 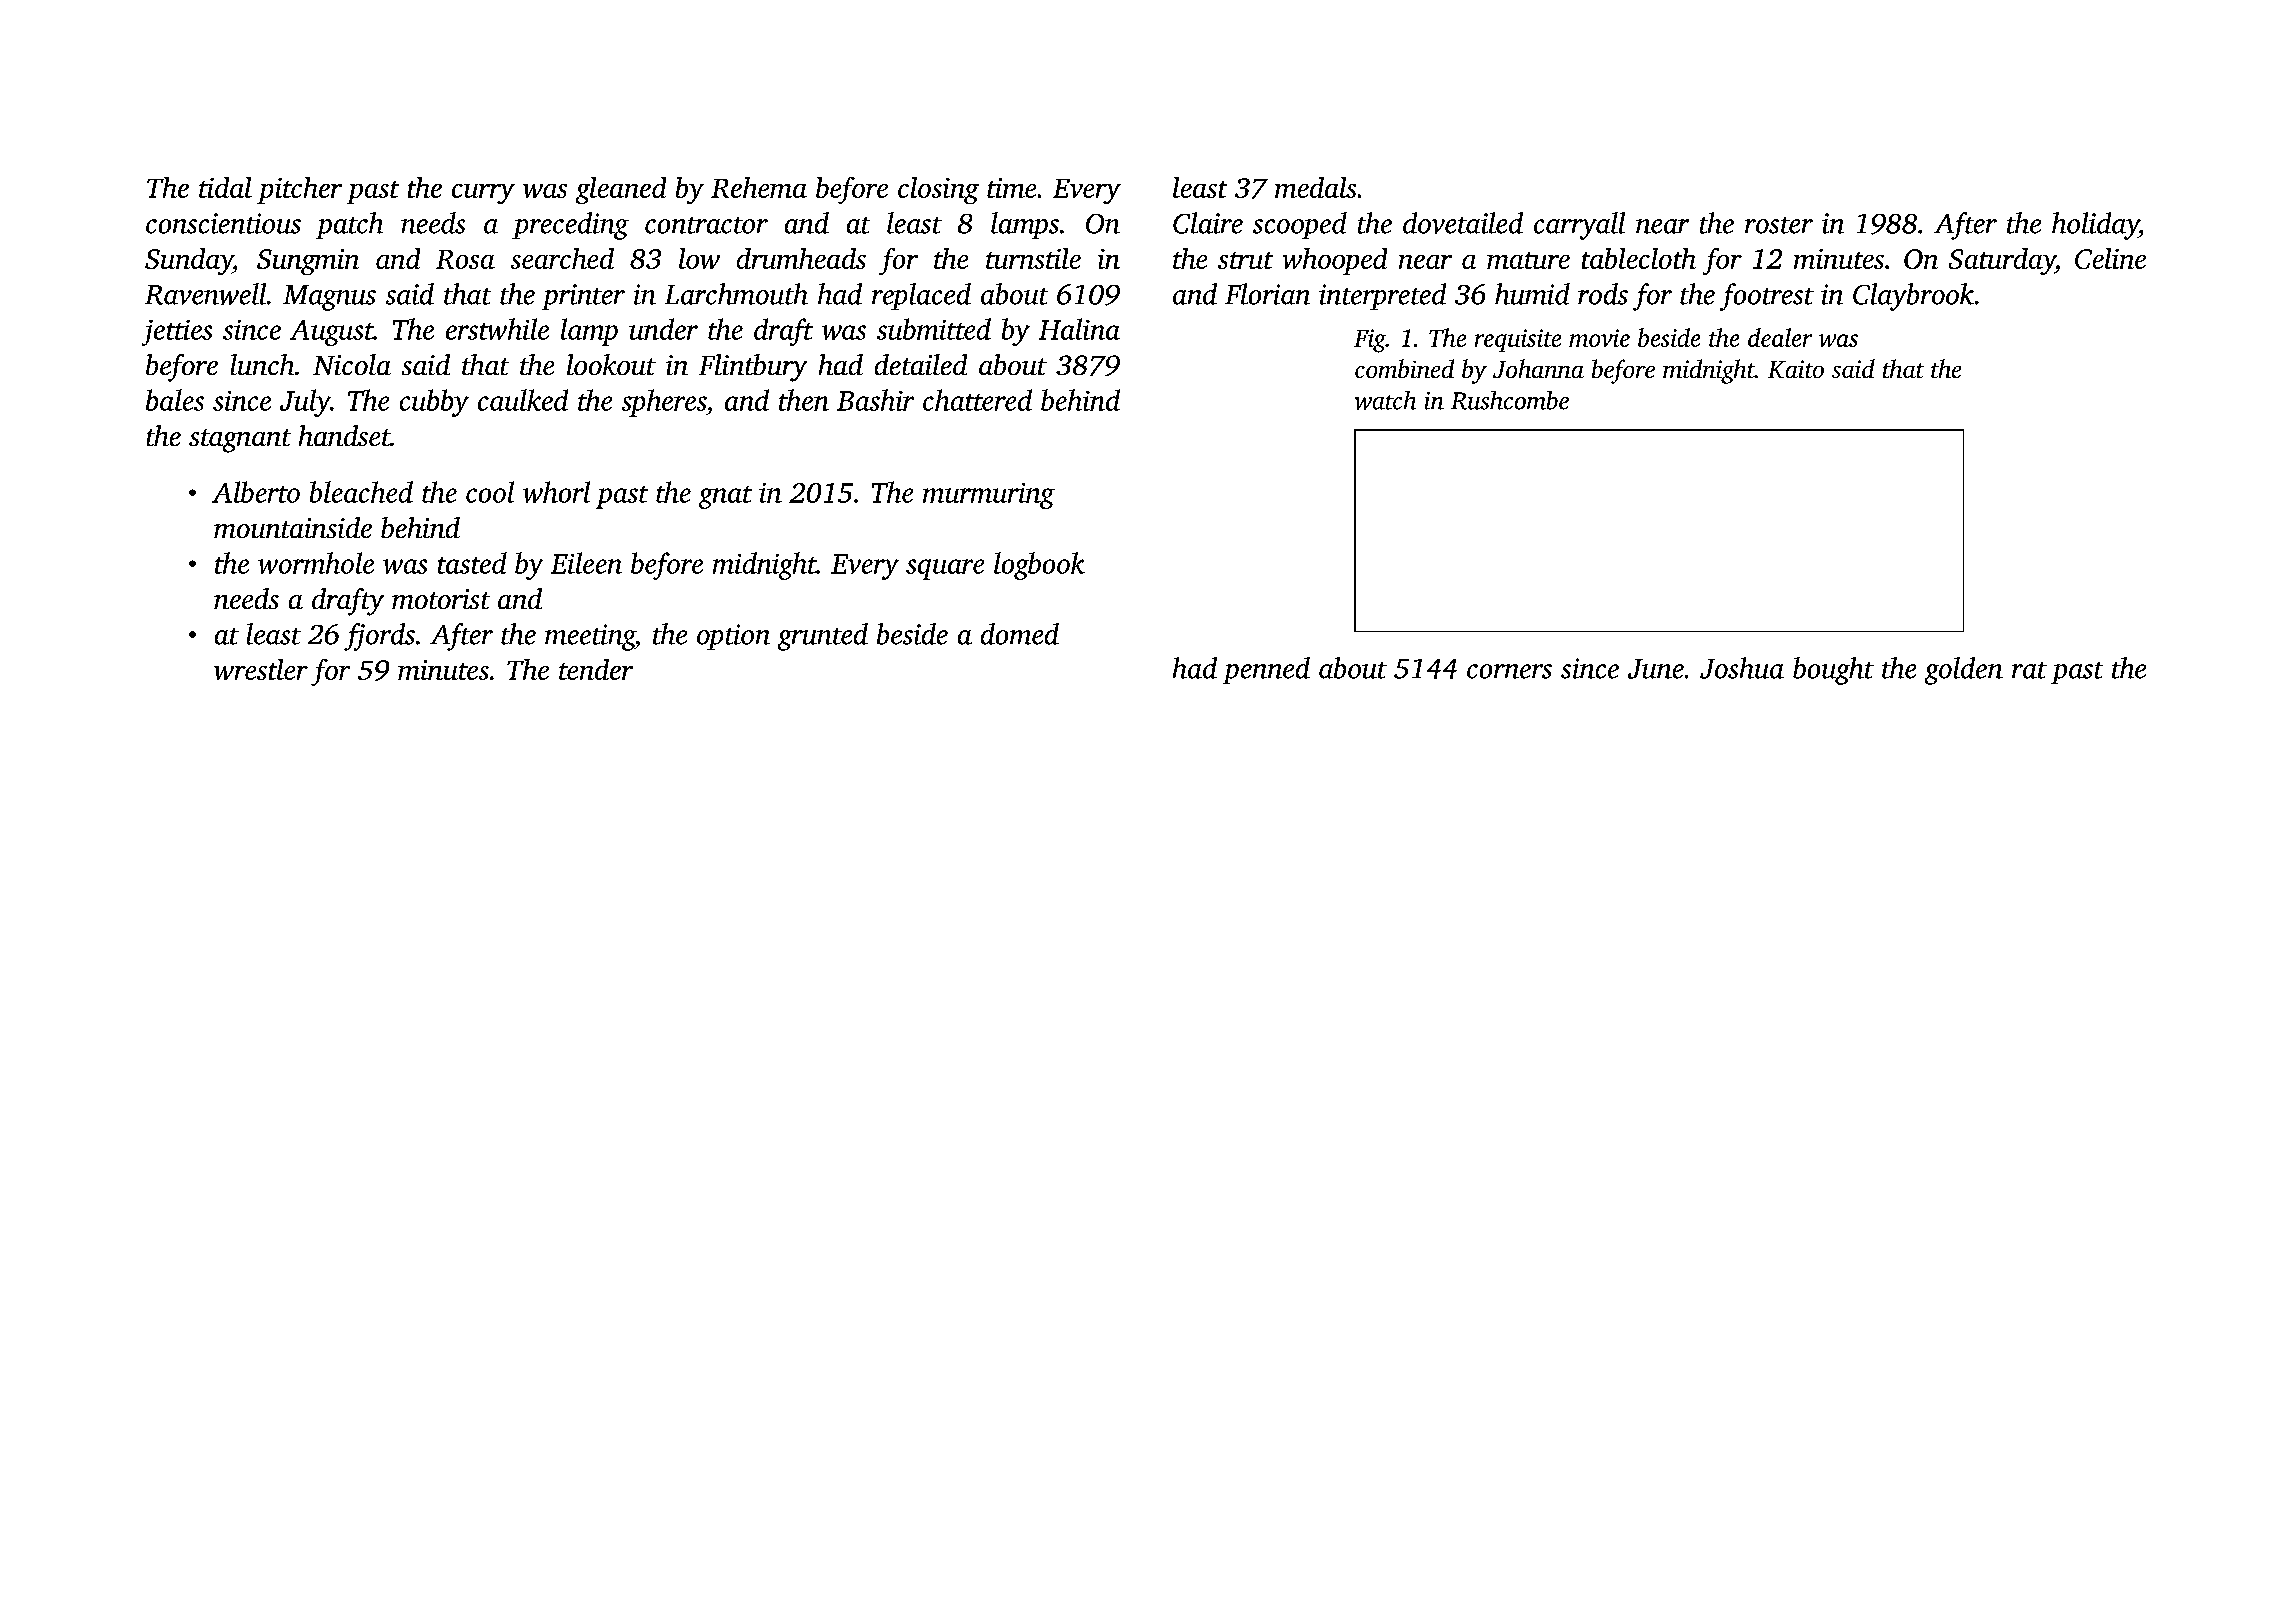 What do you see at coordinates (1039, 566) in the screenshot?
I see `logbook` at bounding box center [1039, 566].
